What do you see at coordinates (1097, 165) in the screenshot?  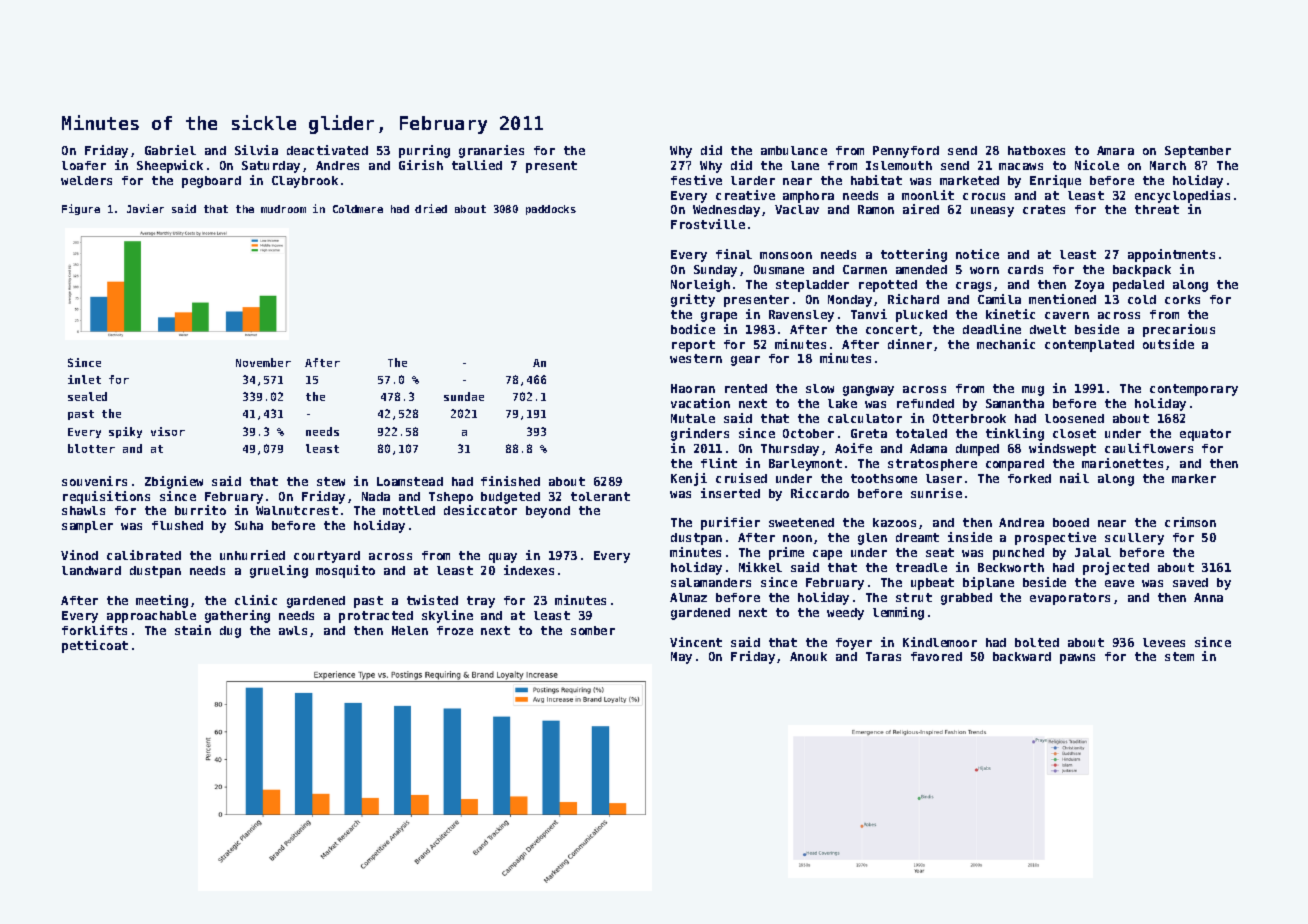 I see `Nicole` at bounding box center [1097, 165].
